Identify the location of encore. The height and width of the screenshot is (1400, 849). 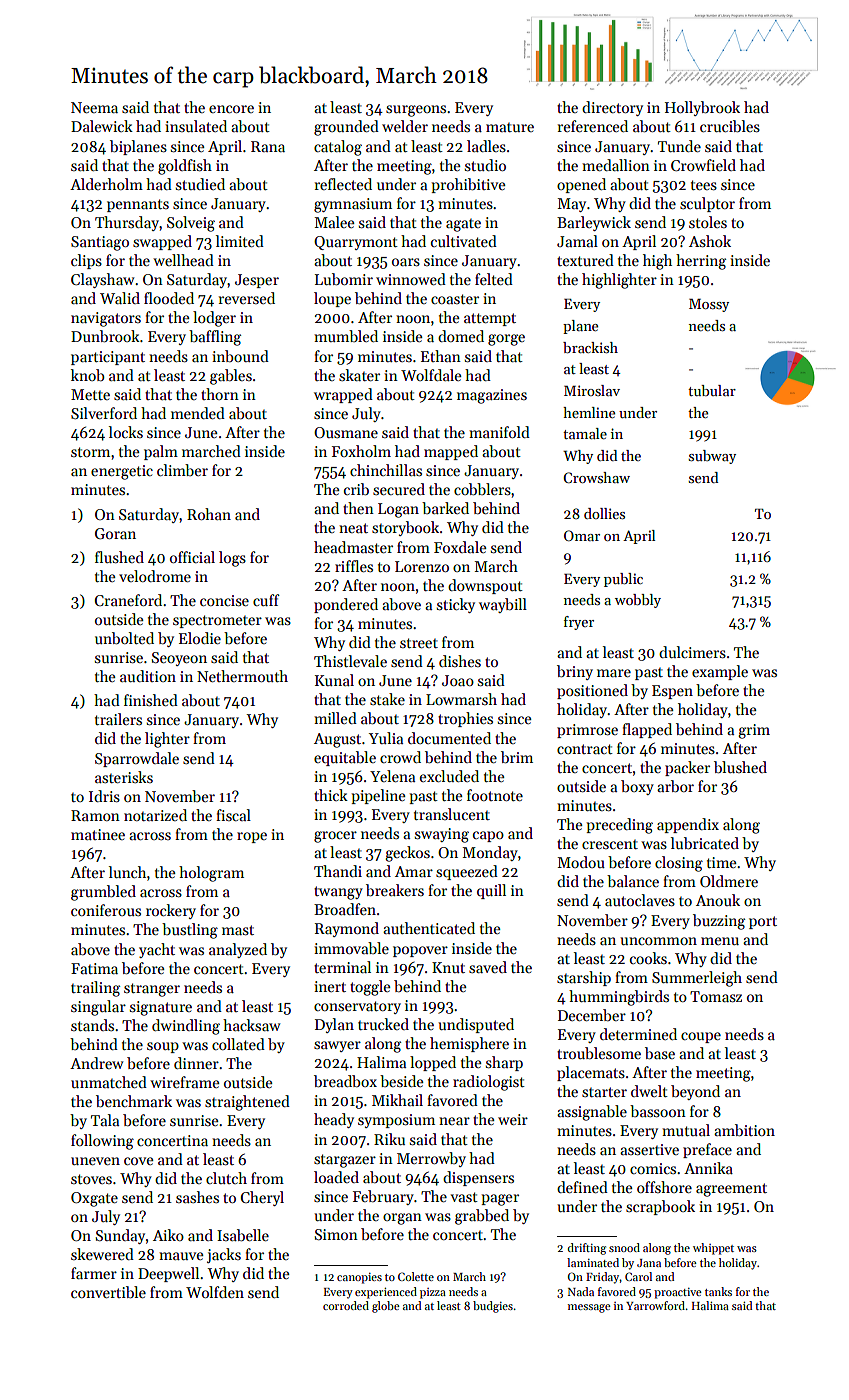
(231, 109).
